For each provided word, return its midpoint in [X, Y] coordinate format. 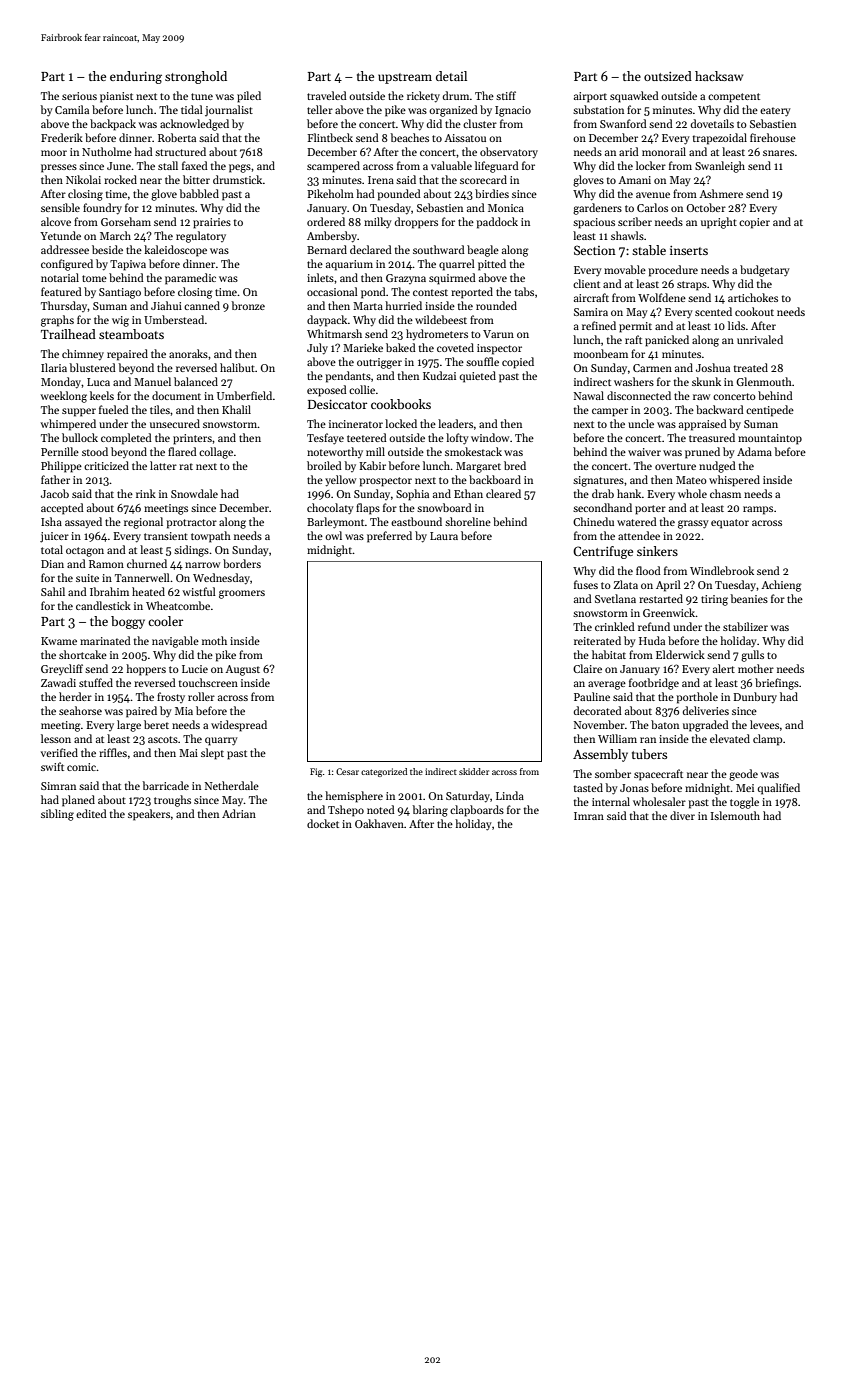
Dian [52, 564]
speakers [149, 815]
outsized [668, 76]
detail [451, 76]
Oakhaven [379, 823]
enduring [136, 77]
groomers [242, 594]
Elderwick [680, 654]
